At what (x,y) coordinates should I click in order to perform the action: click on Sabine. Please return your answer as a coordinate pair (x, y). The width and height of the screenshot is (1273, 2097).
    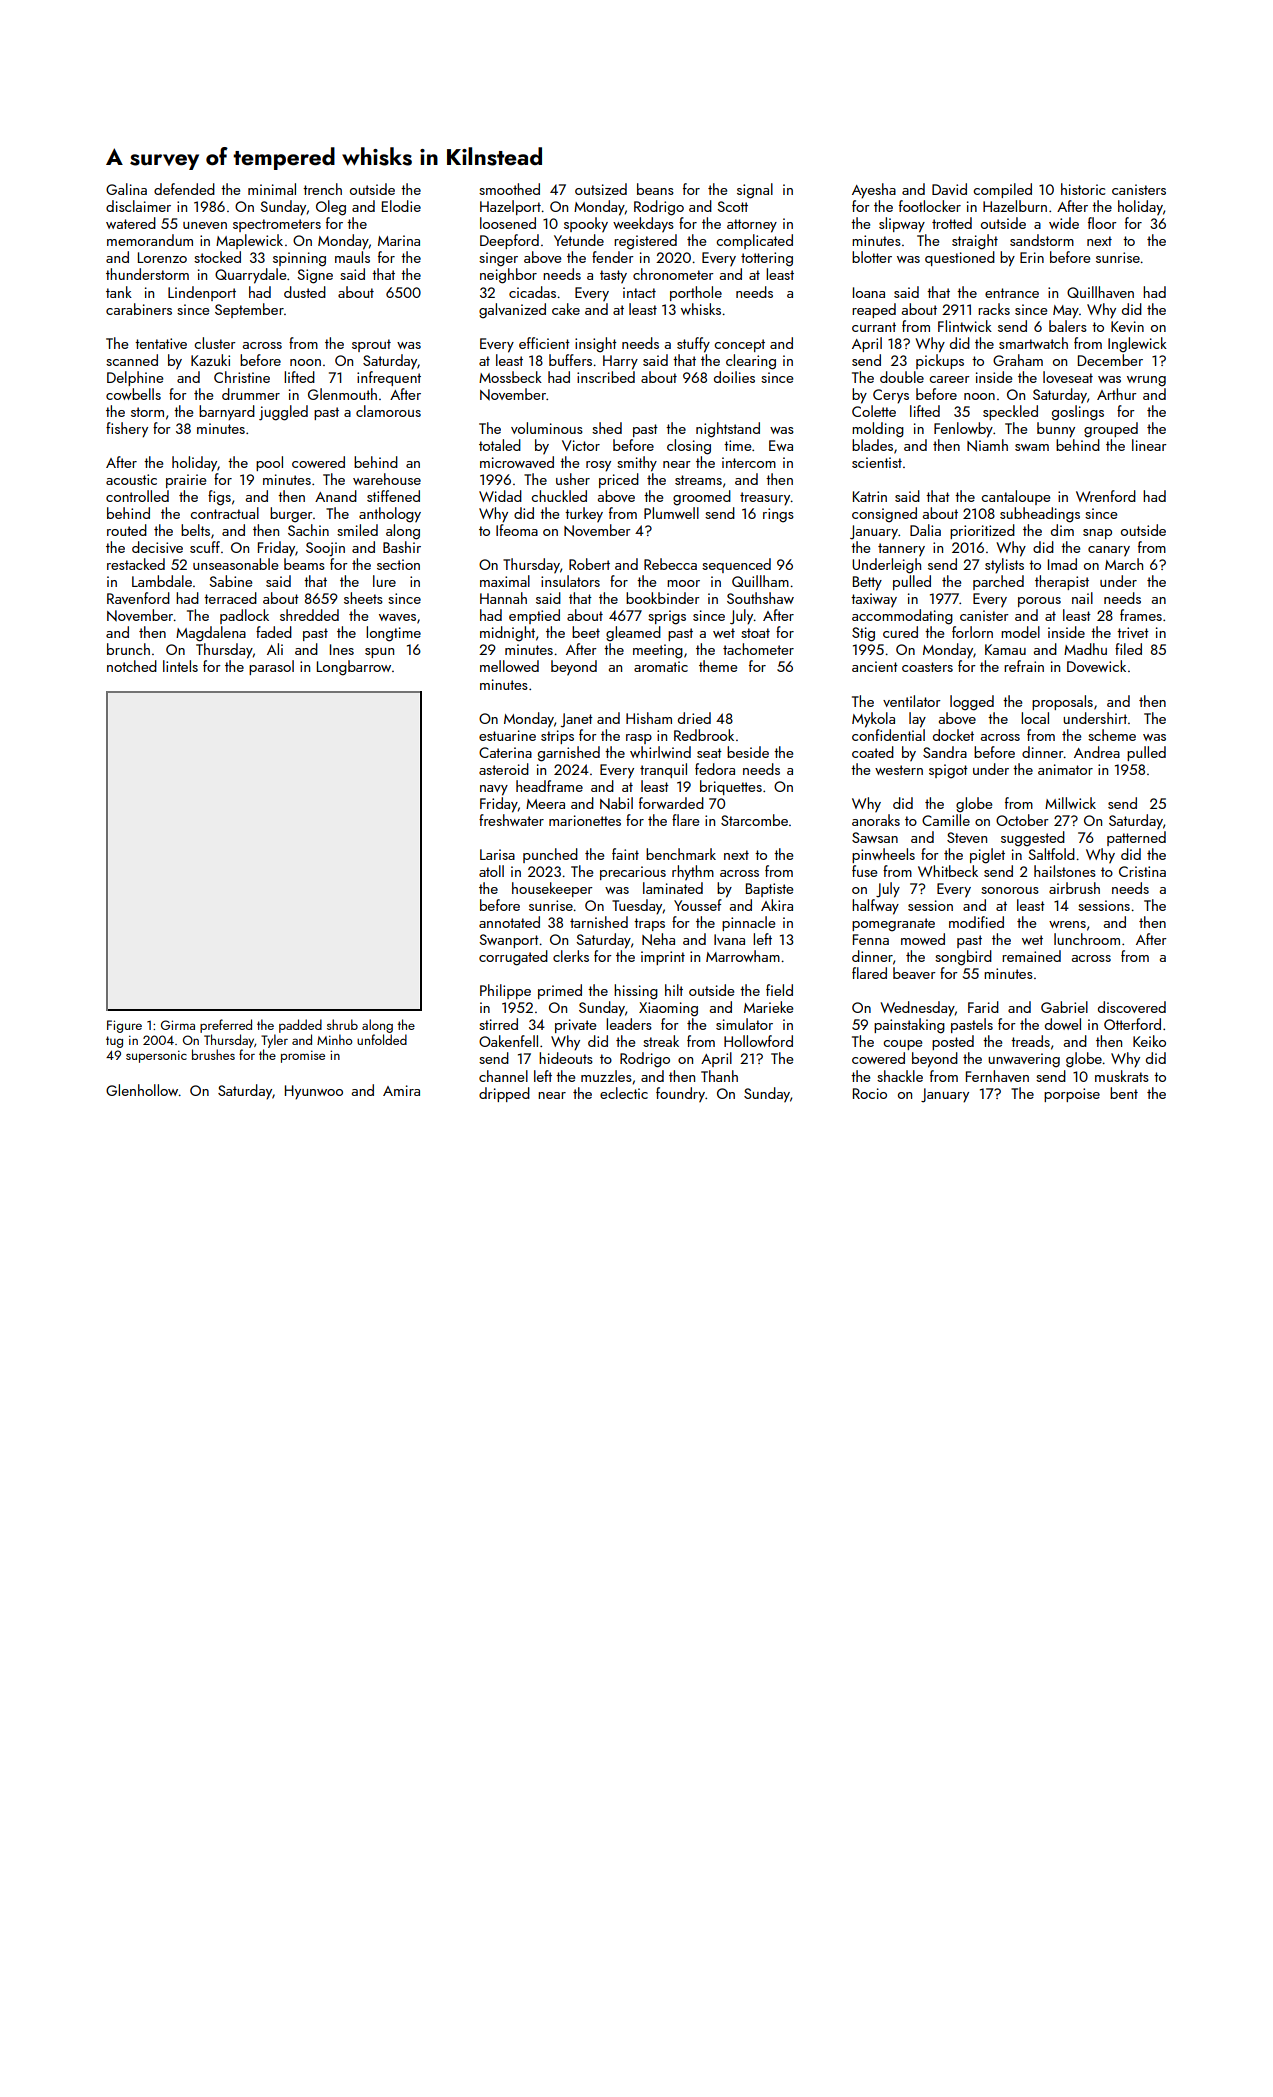
    Looking at the image, I should click on (230, 581).
